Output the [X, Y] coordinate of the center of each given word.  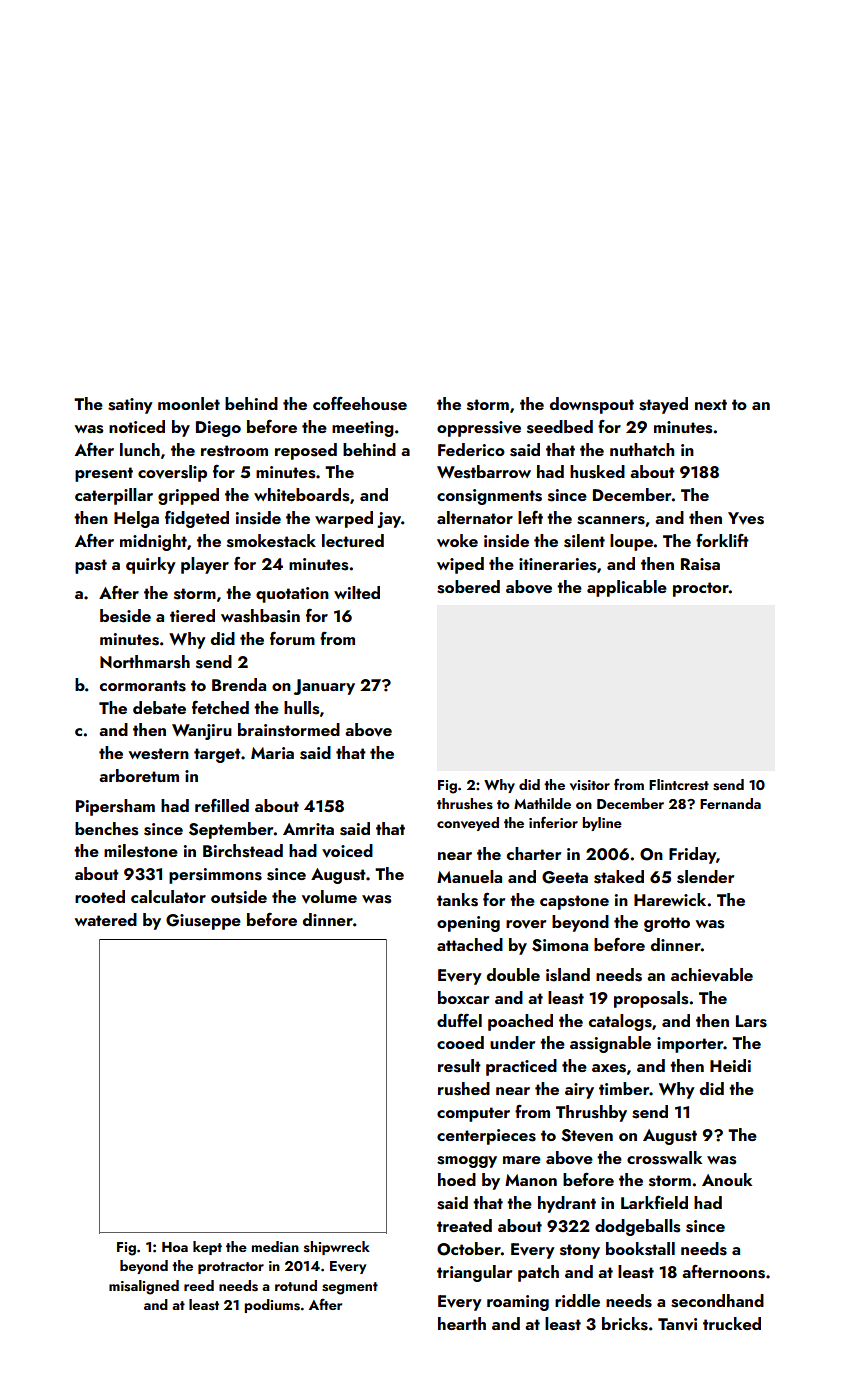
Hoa [175, 1247]
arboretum [139, 775]
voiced [347, 851]
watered [106, 919]
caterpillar [114, 496]
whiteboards [301, 495]
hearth [462, 1323]
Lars [751, 1021]
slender [705, 877]
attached [470, 944]
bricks [625, 1324]
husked [597, 472]
